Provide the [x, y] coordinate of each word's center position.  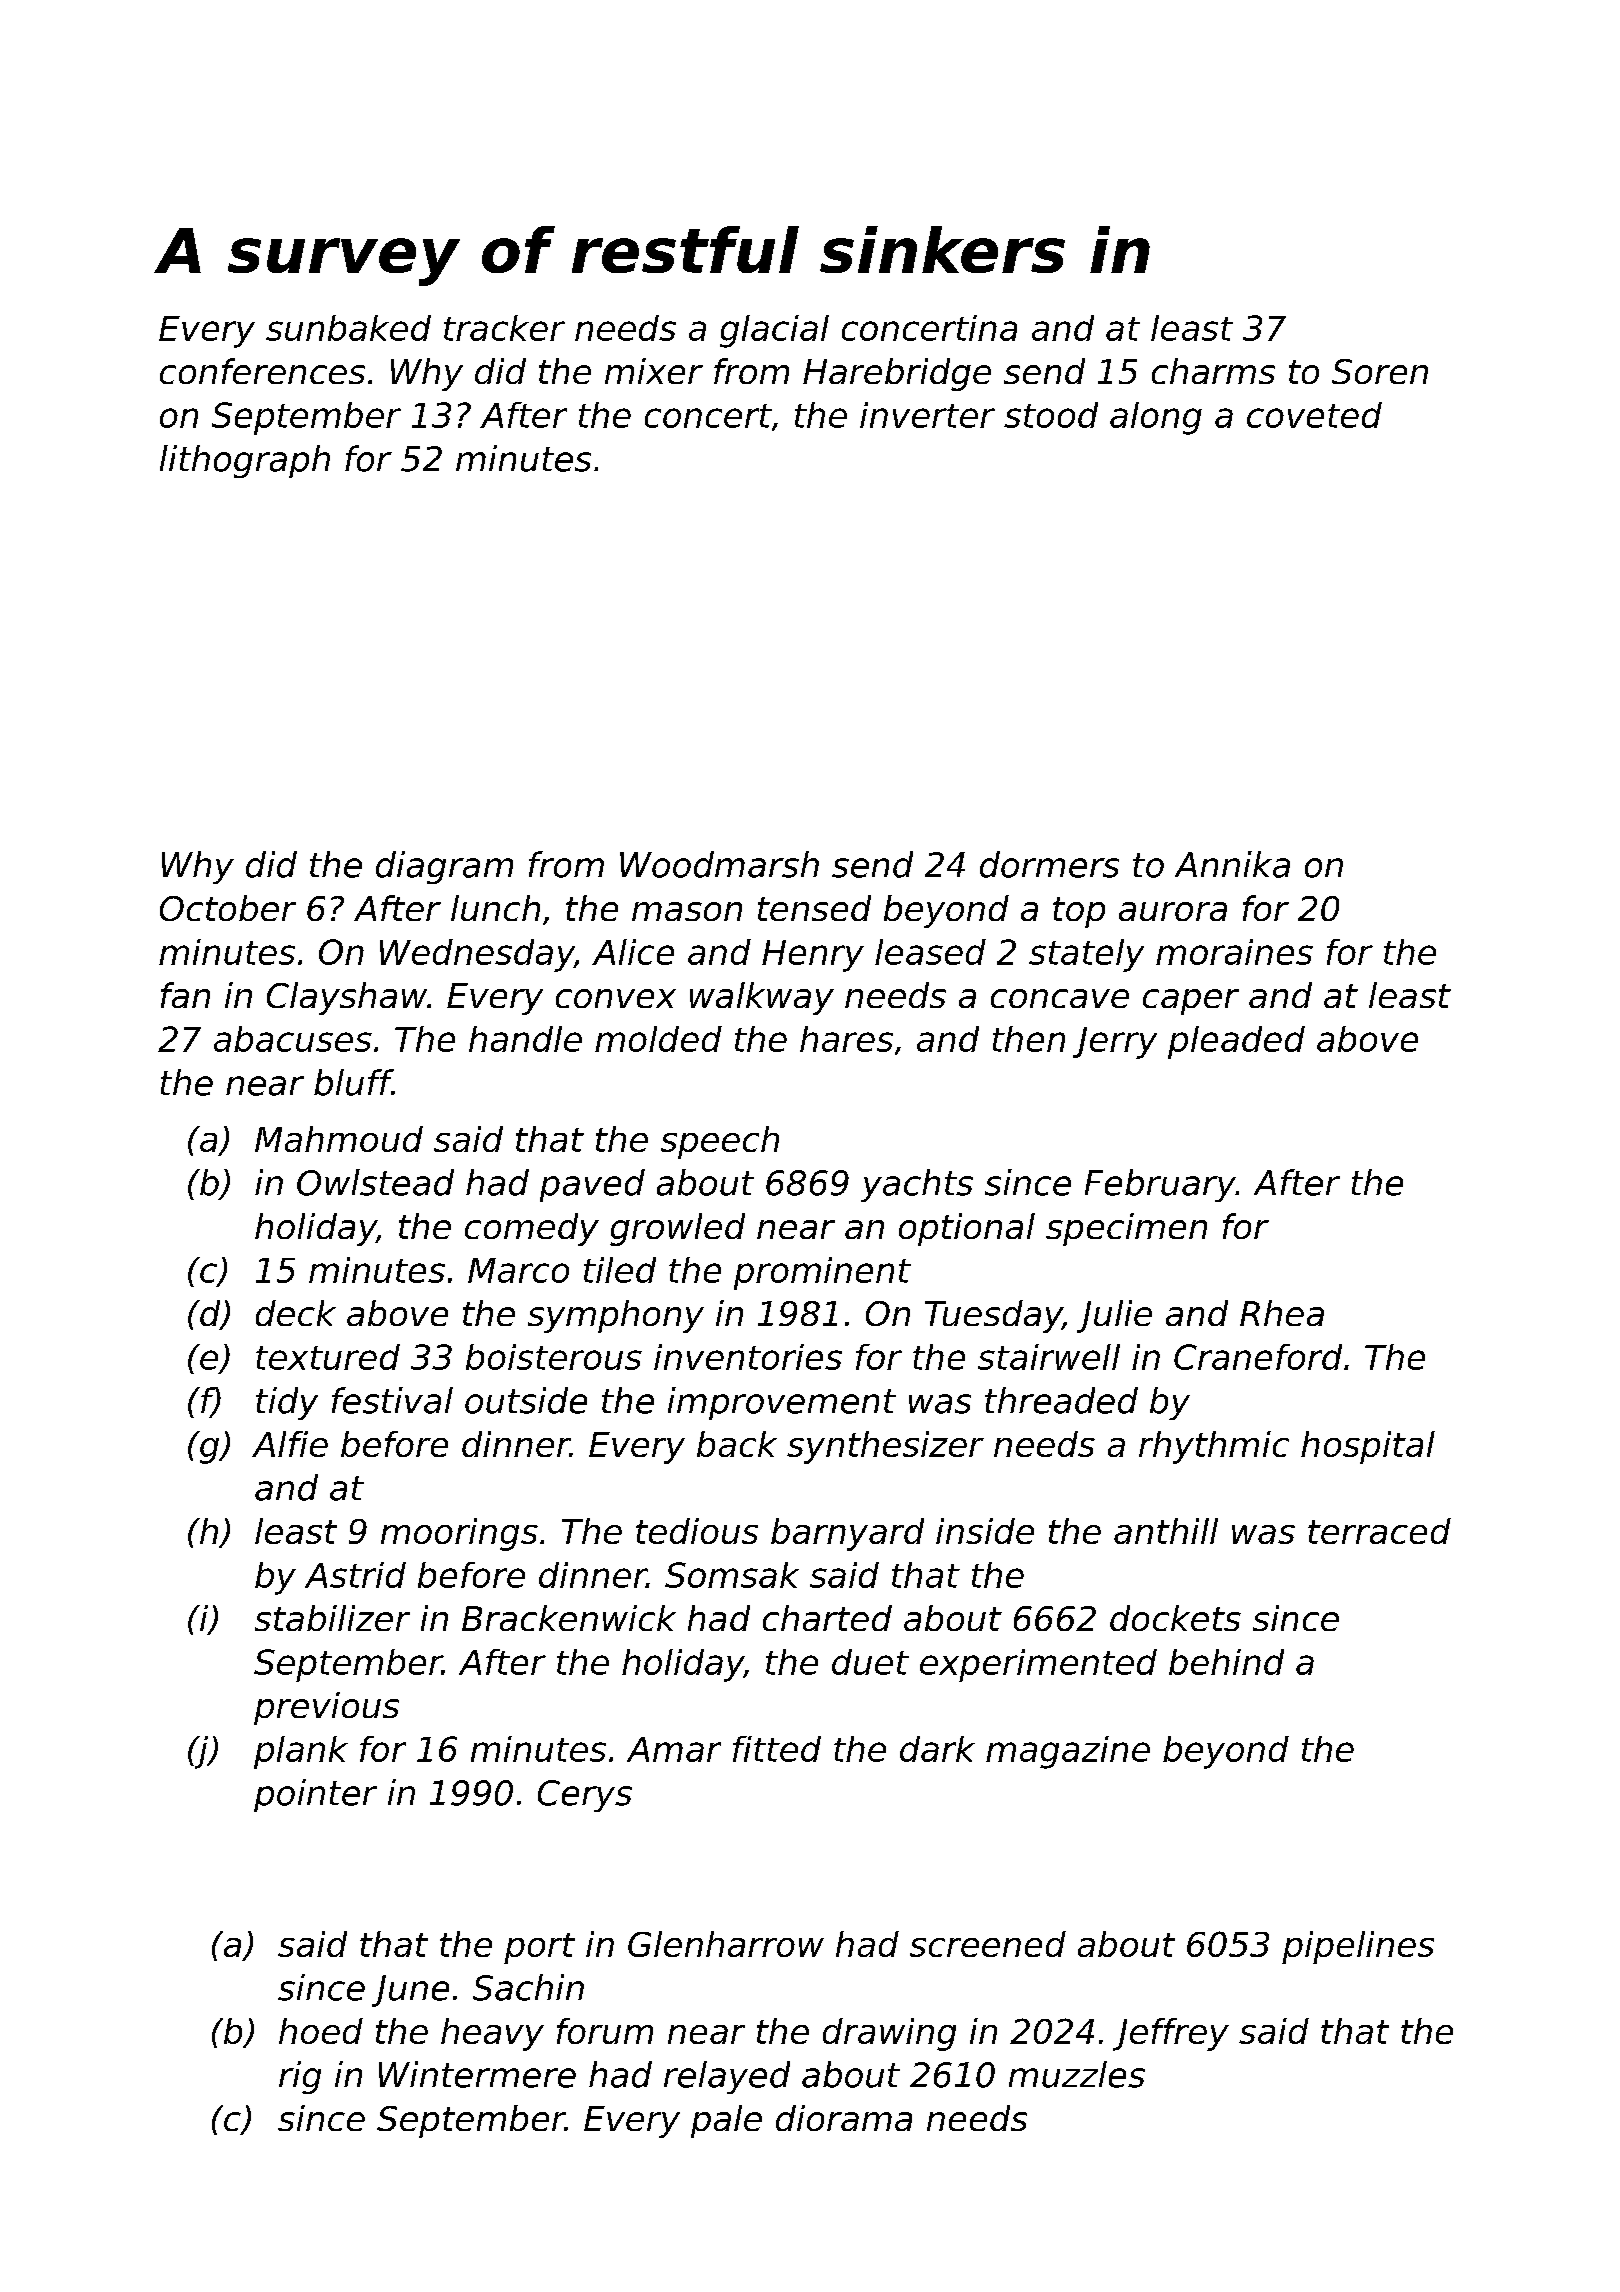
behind [1226, 1662]
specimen [1126, 1229]
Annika [1232, 864]
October [228, 908]
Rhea [1282, 1313]
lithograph [245, 461]
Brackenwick [569, 1618]
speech [720, 1142]
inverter [927, 415]
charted [827, 1618]
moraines [1234, 952]
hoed [321, 2031]
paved [592, 1185]
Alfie [290, 1444]
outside [526, 1400]
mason [687, 911]
